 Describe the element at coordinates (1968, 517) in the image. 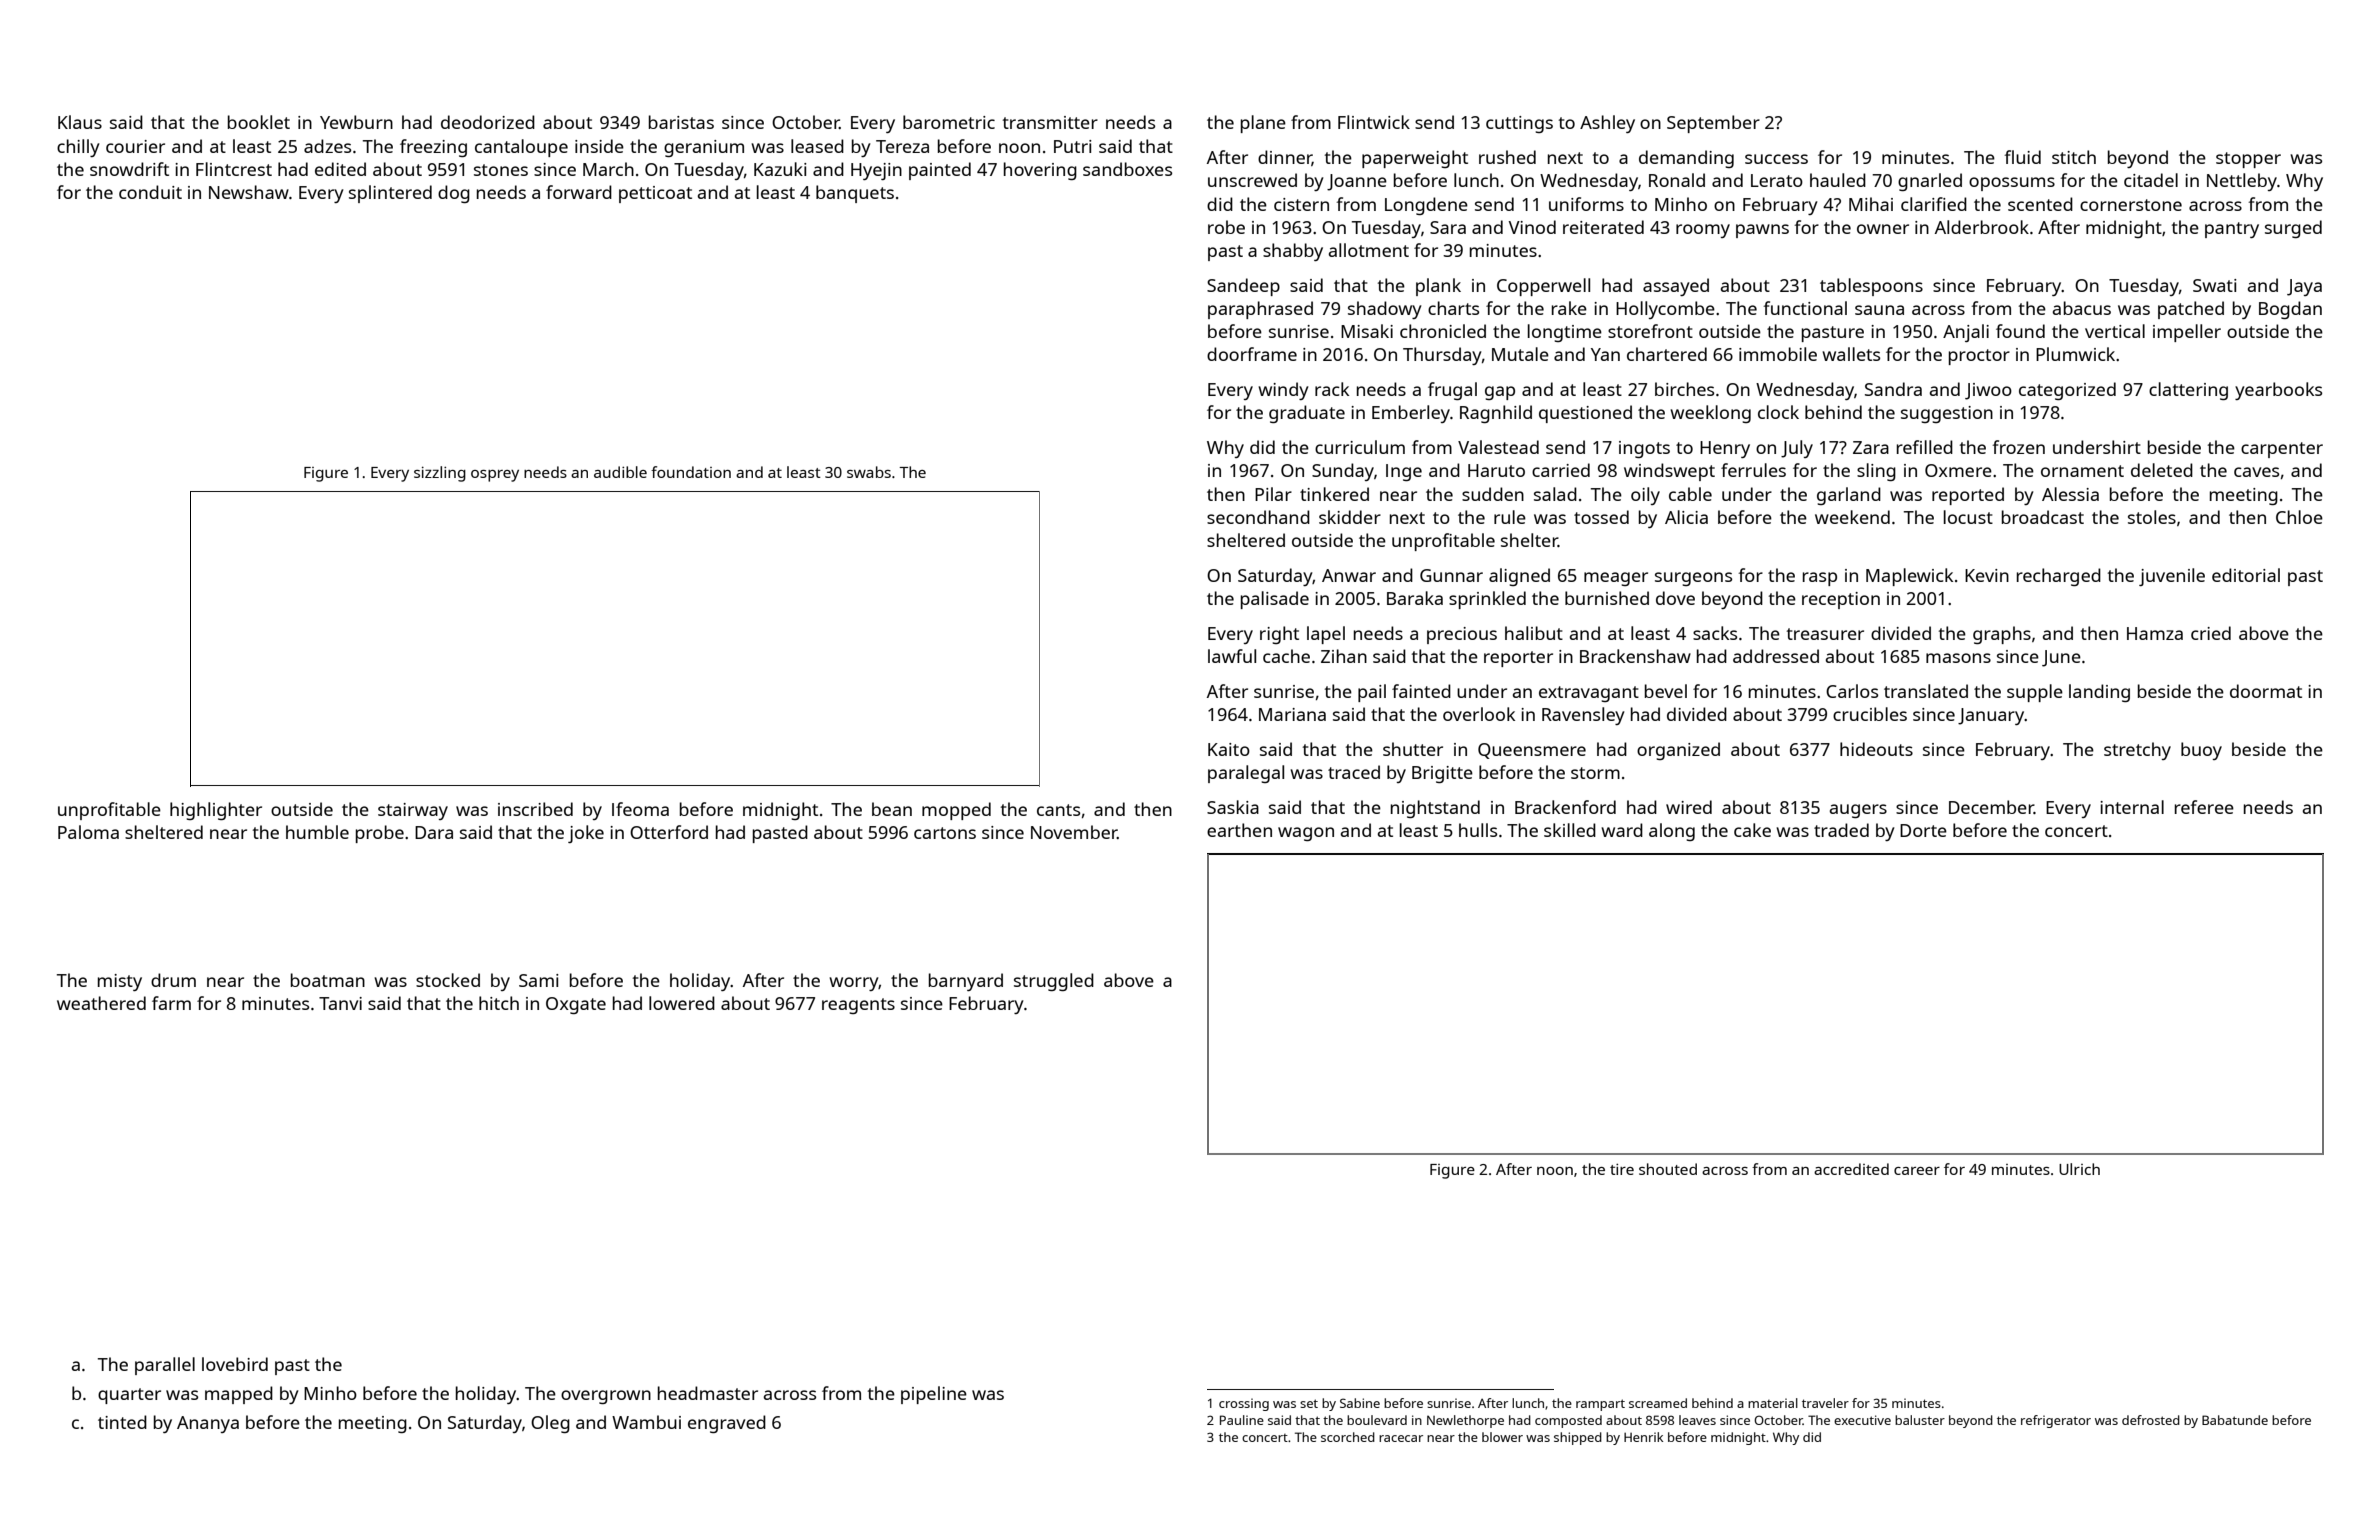

I see `locust` at that location.
